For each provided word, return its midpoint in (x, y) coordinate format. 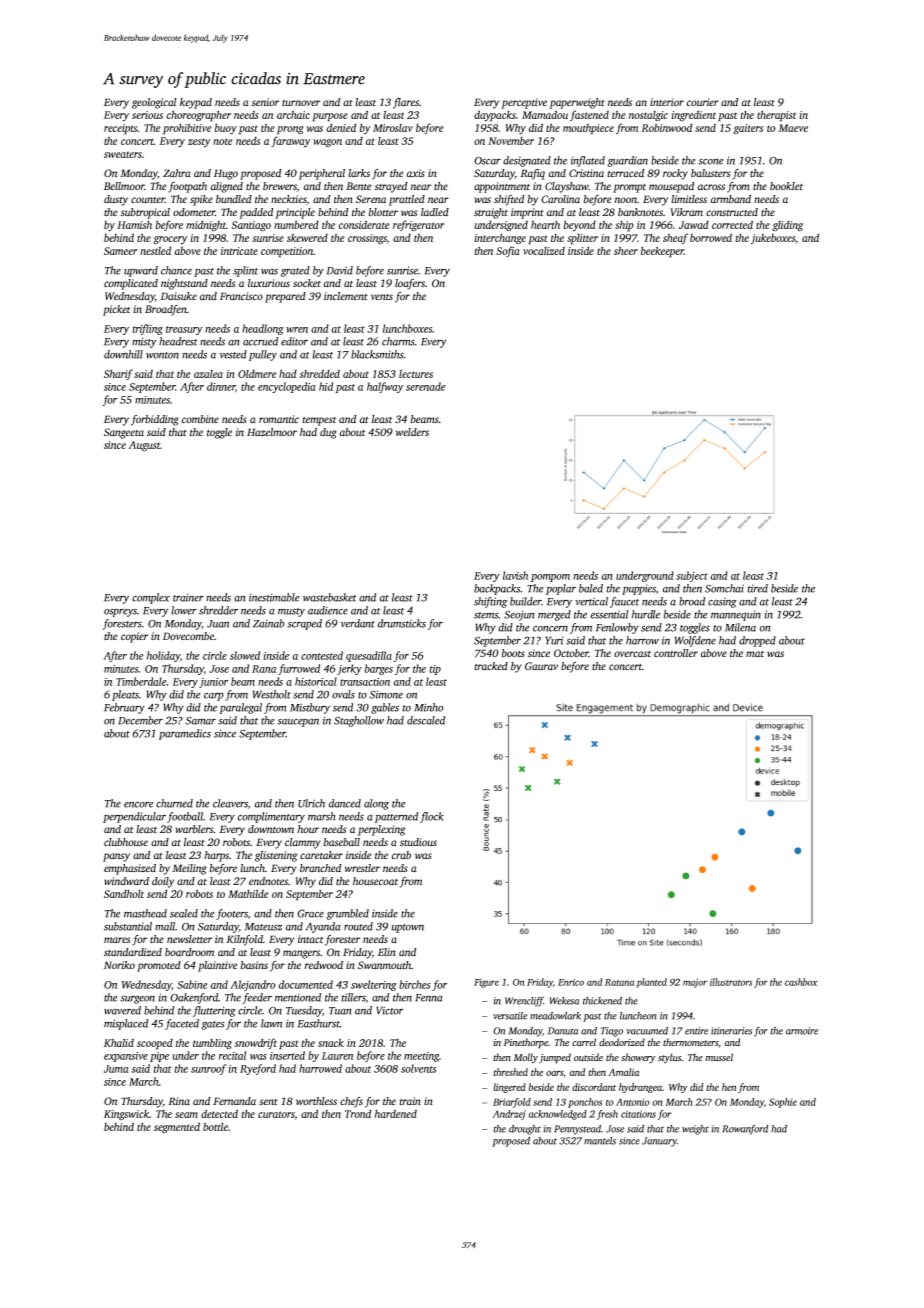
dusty (116, 200)
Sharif (118, 374)
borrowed (711, 237)
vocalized (544, 251)
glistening (276, 856)
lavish (515, 575)
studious (418, 842)
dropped (757, 641)
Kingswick (126, 1115)
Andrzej (509, 1115)
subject (692, 576)
